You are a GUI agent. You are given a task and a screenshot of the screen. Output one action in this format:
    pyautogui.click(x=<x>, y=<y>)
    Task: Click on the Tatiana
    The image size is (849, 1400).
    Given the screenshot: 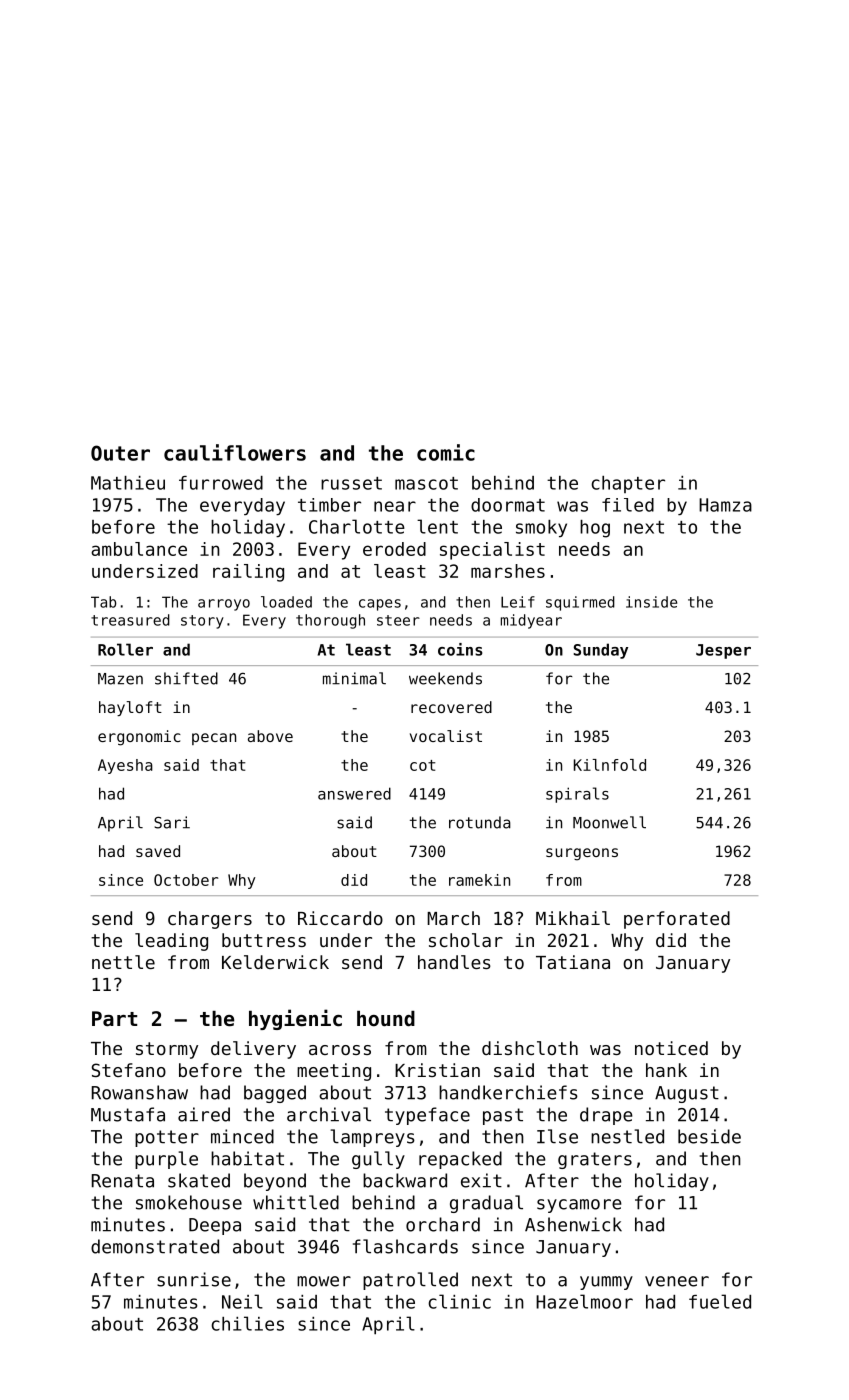 What is the action you would take?
    pyautogui.click(x=573, y=962)
